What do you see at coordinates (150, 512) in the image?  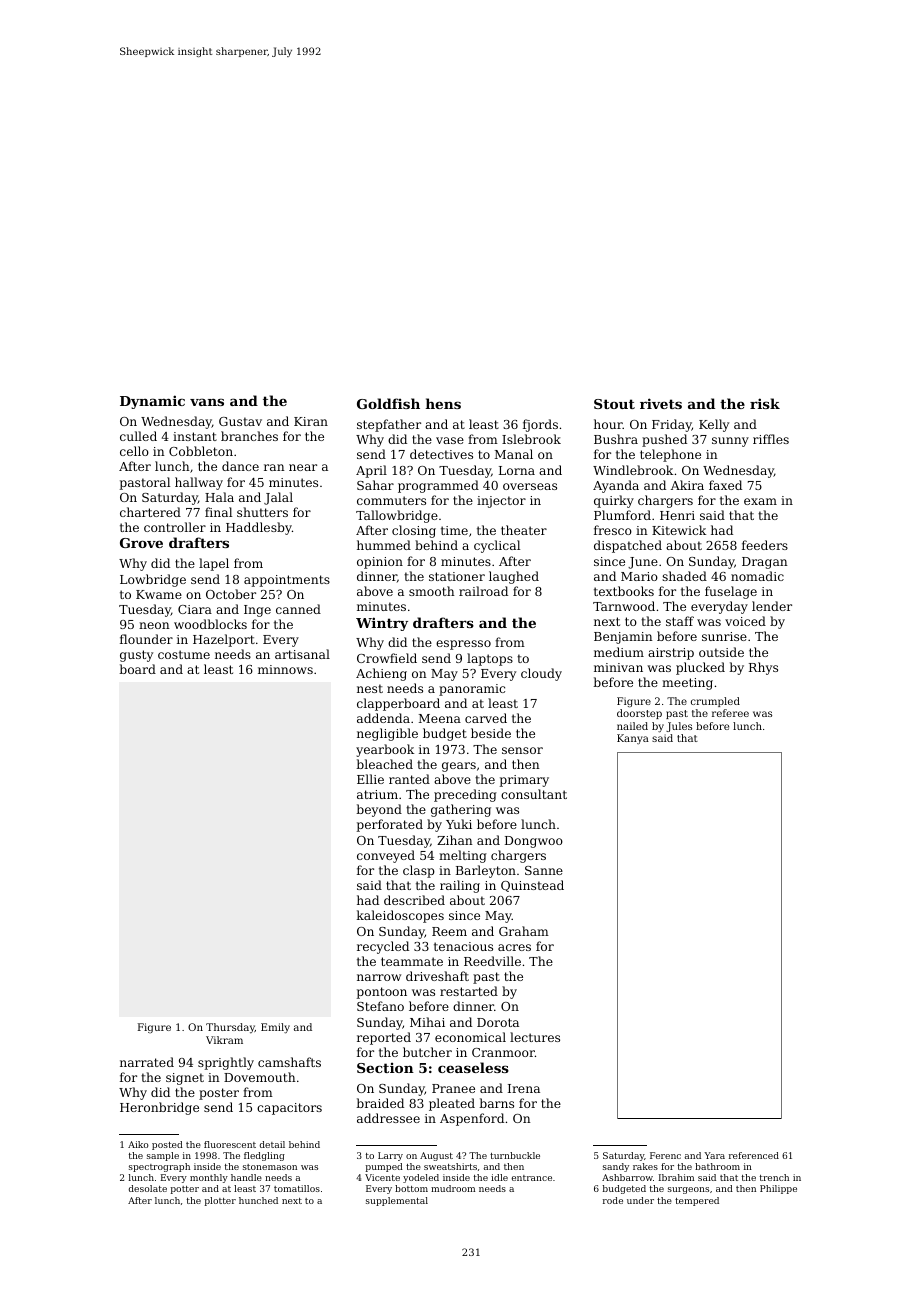 I see `chartered` at bounding box center [150, 512].
